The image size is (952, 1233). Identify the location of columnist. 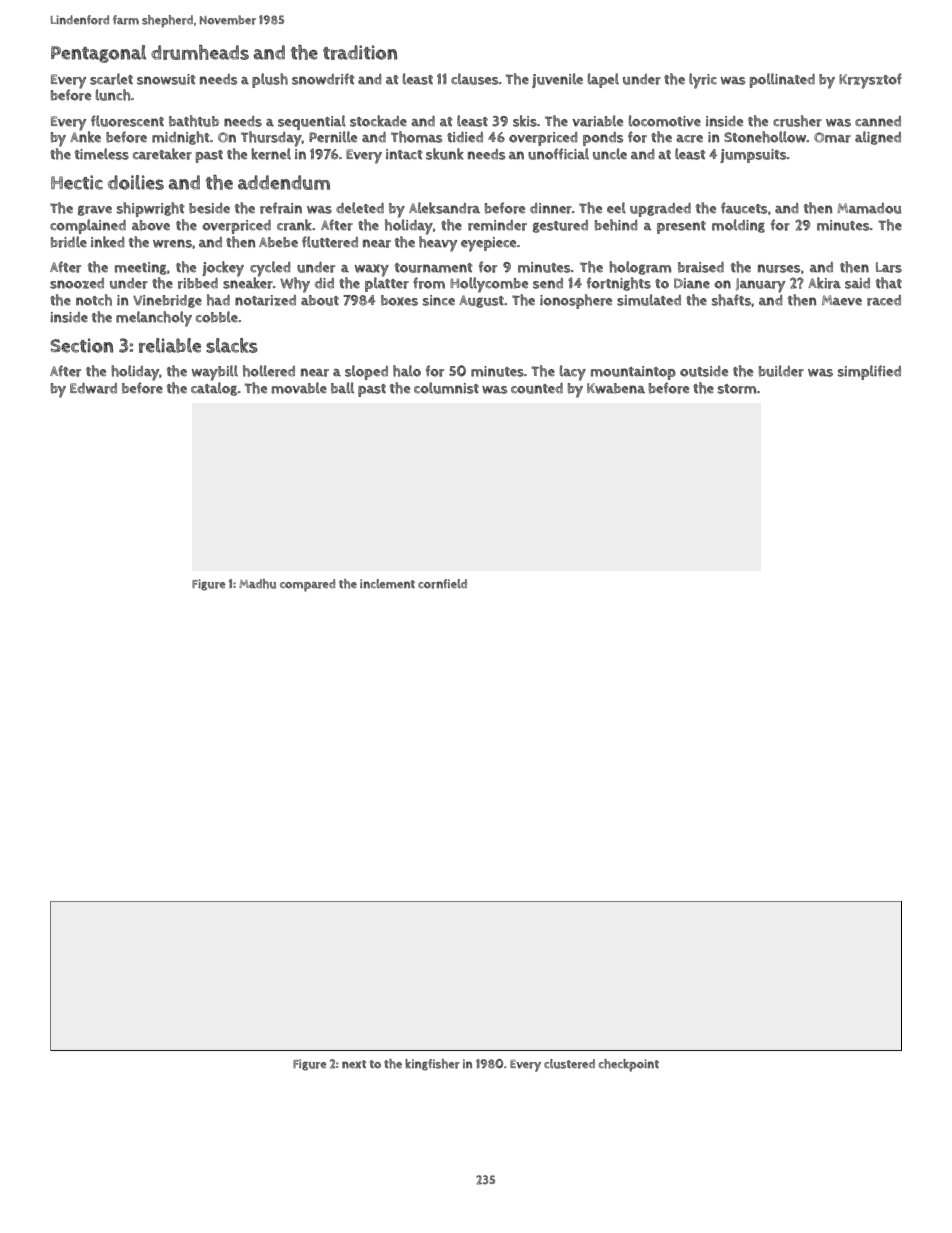
(446, 388).
